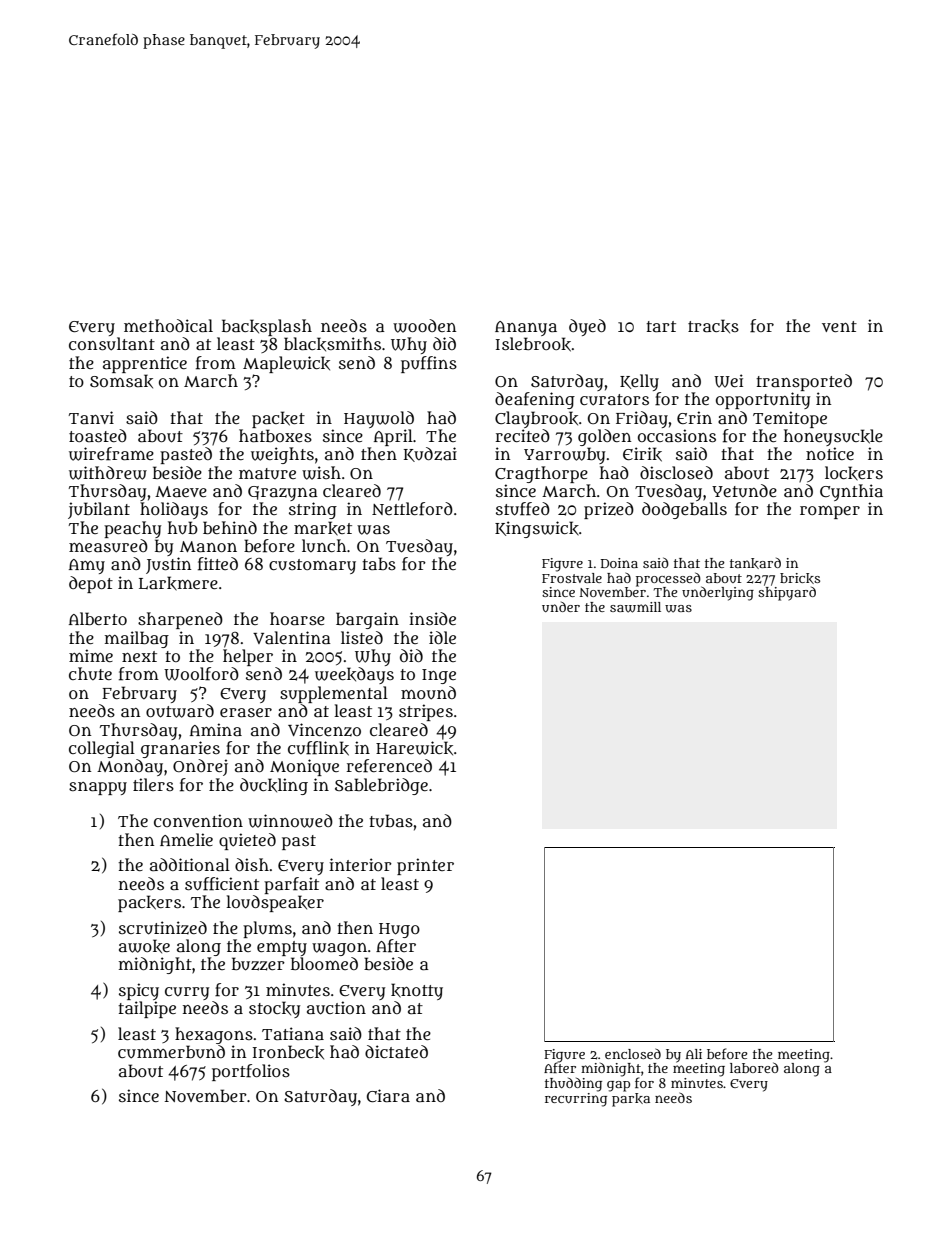  I want to click on chute, so click(90, 673).
